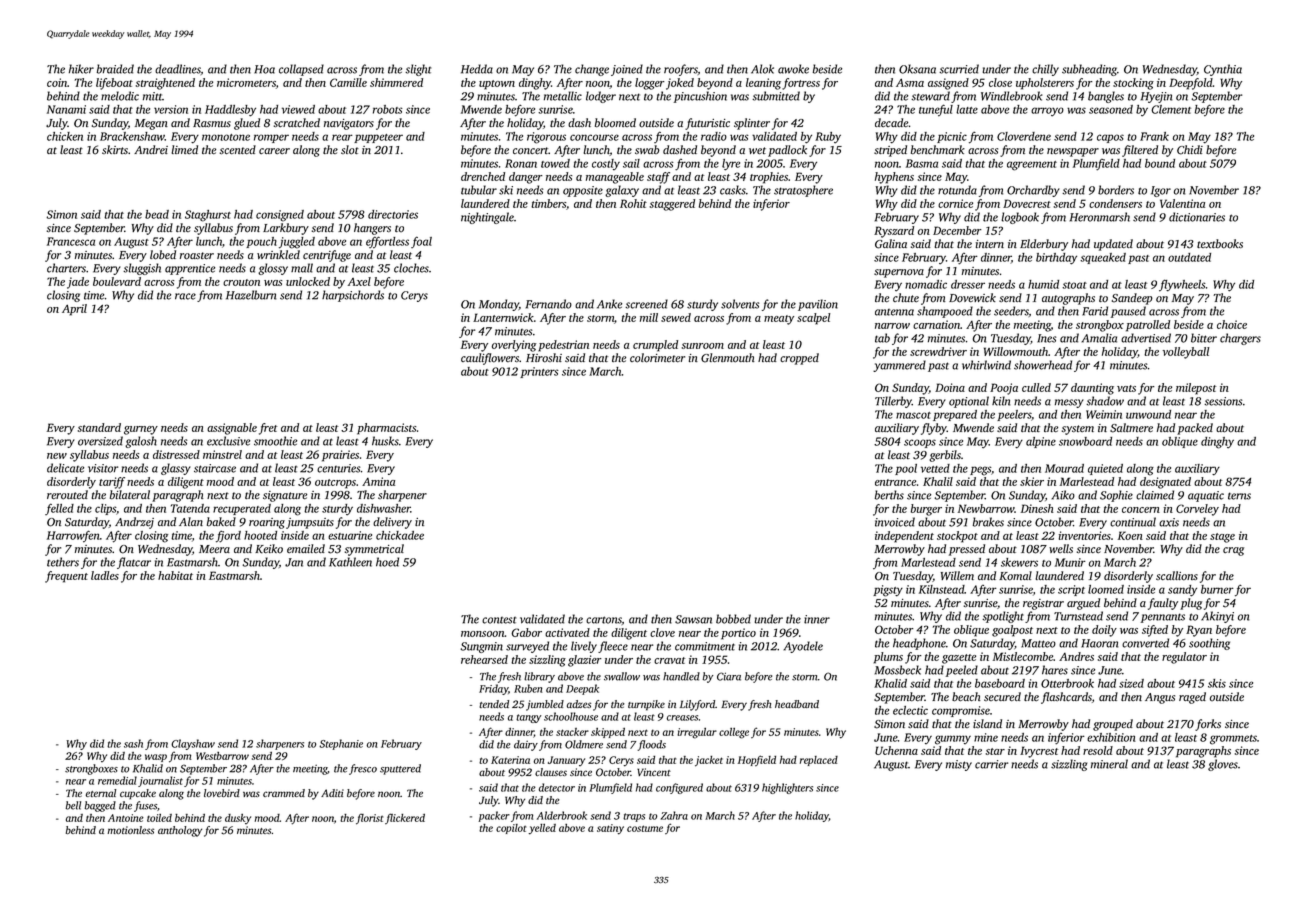 The image size is (1308, 924). What do you see at coordinates (549, 304) in the image?
I see `Fernando` at bounding box center [549, 304].
